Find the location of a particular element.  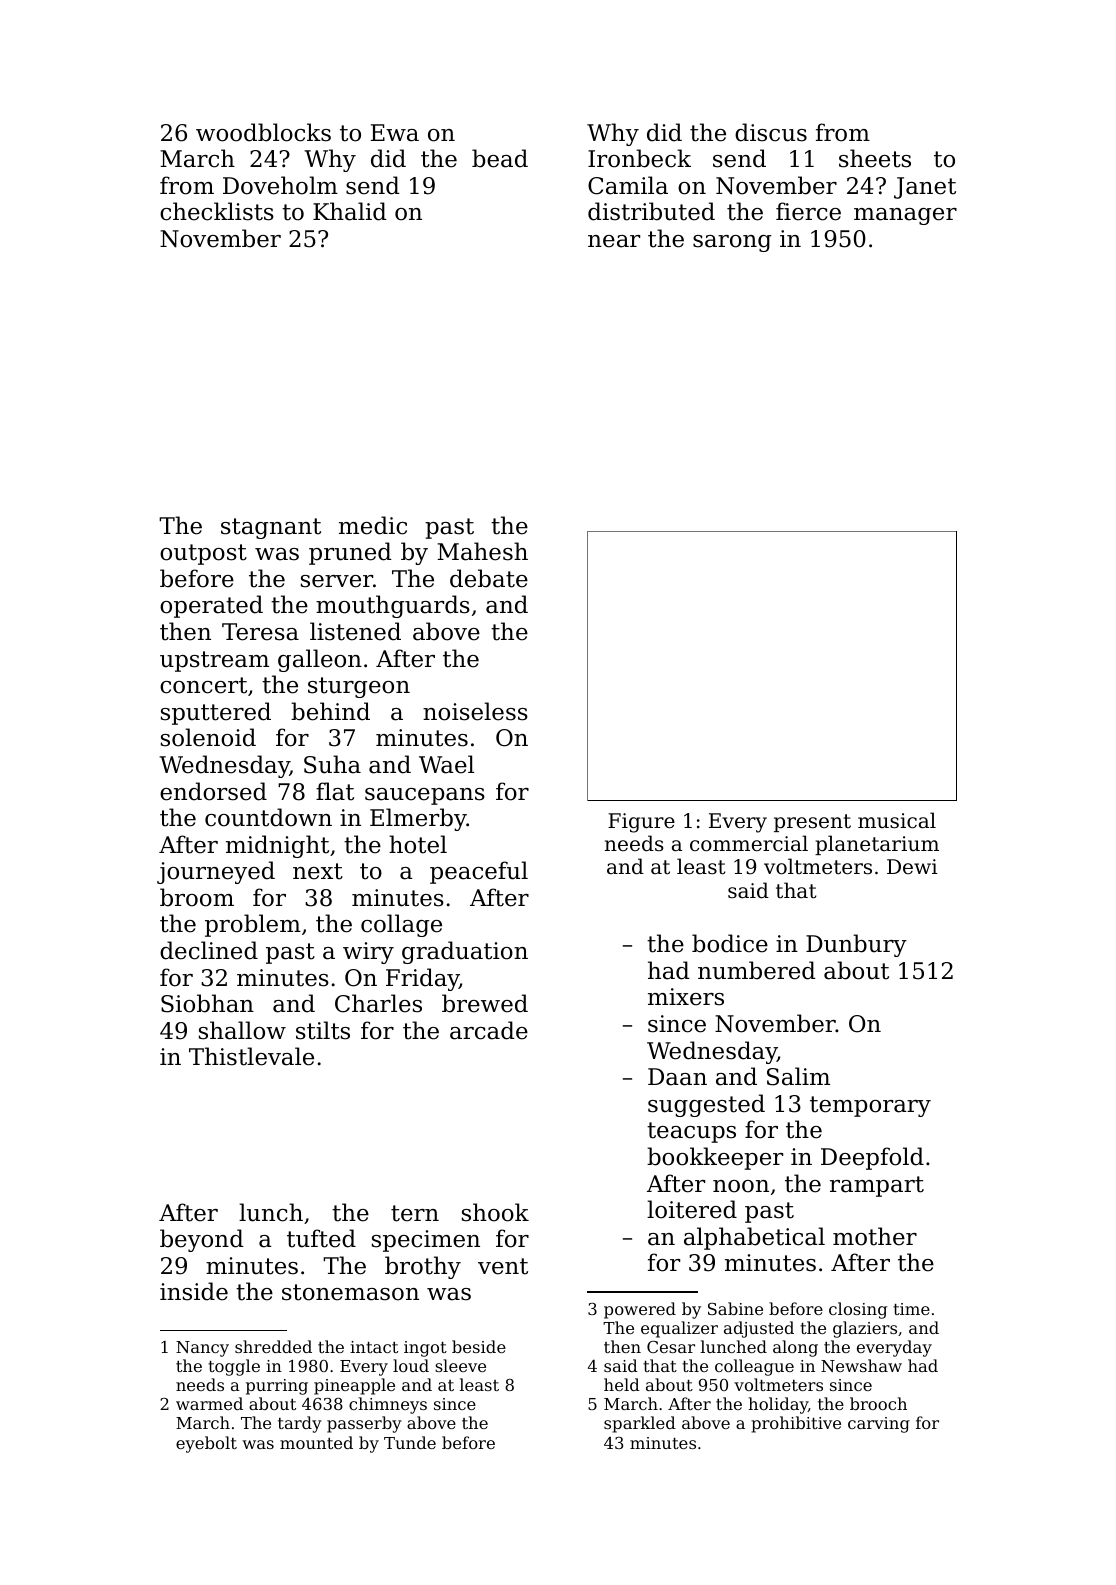

stagnant is located at coordinates (271, 528).
